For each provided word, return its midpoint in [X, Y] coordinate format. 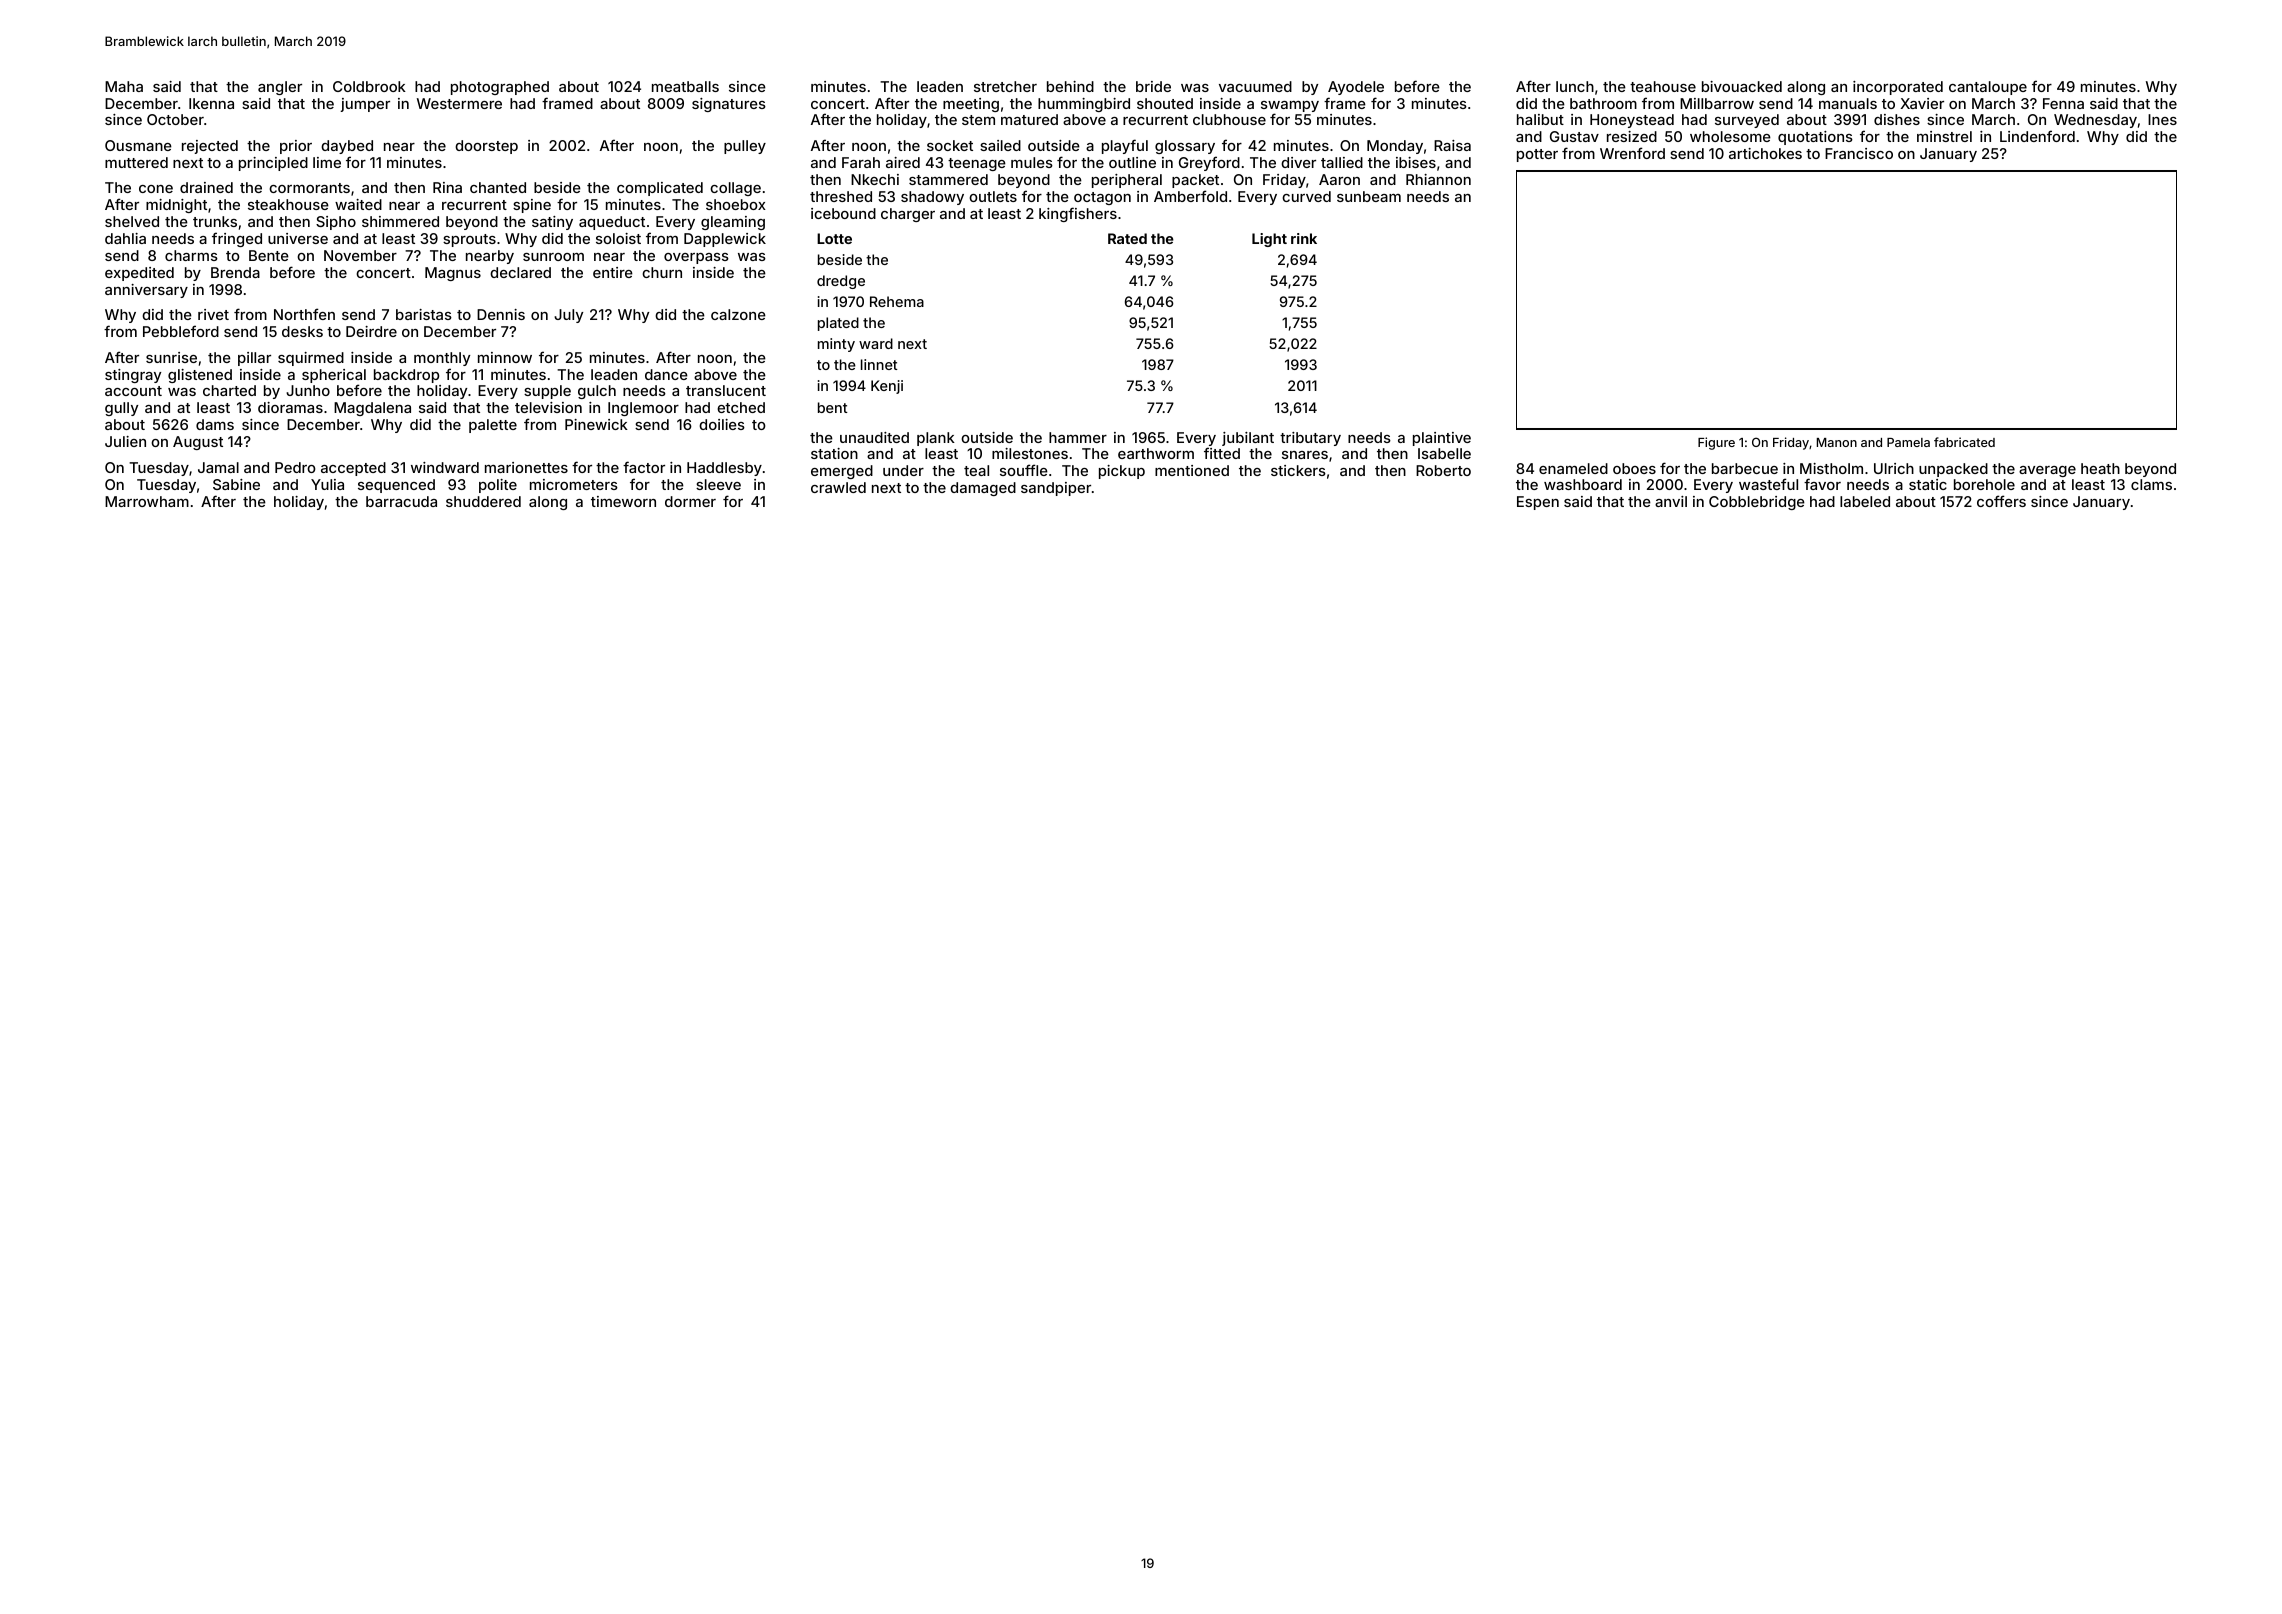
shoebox [736, 204]
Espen [1538, 503]
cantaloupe [1988, 88]
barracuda [401, 501]
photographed [500, 88]
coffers [2001, 501]
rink [1304, 238]
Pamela [1908, 442]
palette [493, 426]
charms [191, 255]
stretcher [1005, 86]
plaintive [1442, 439]
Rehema [897, 301]
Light [1269, 240]
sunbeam [1369, 196]
